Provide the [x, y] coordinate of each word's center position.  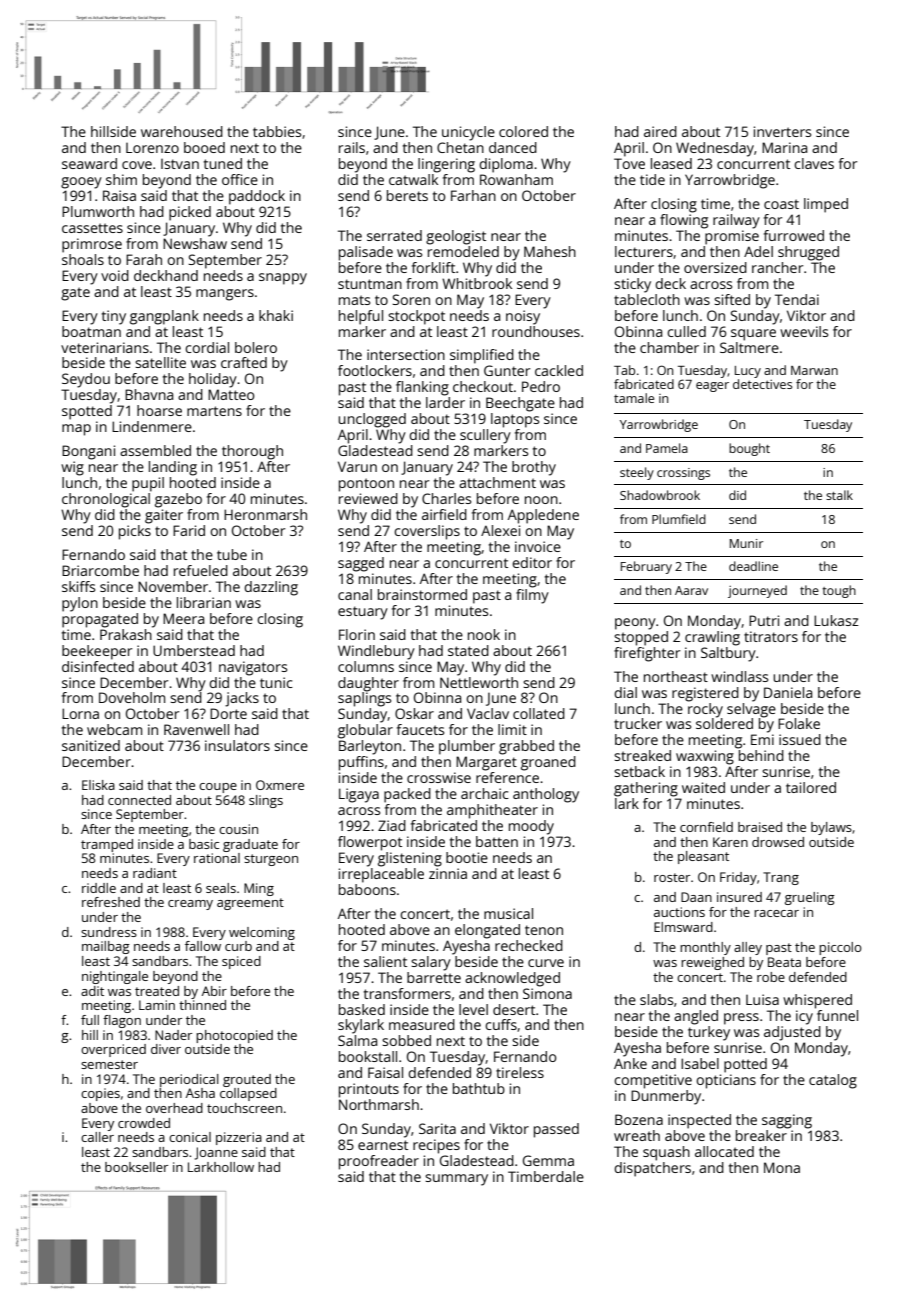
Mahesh [550, 251]
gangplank [164, 317]
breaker [761, 1135]
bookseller [136, 1167]
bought [749, 449]
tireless [520, 1072]
